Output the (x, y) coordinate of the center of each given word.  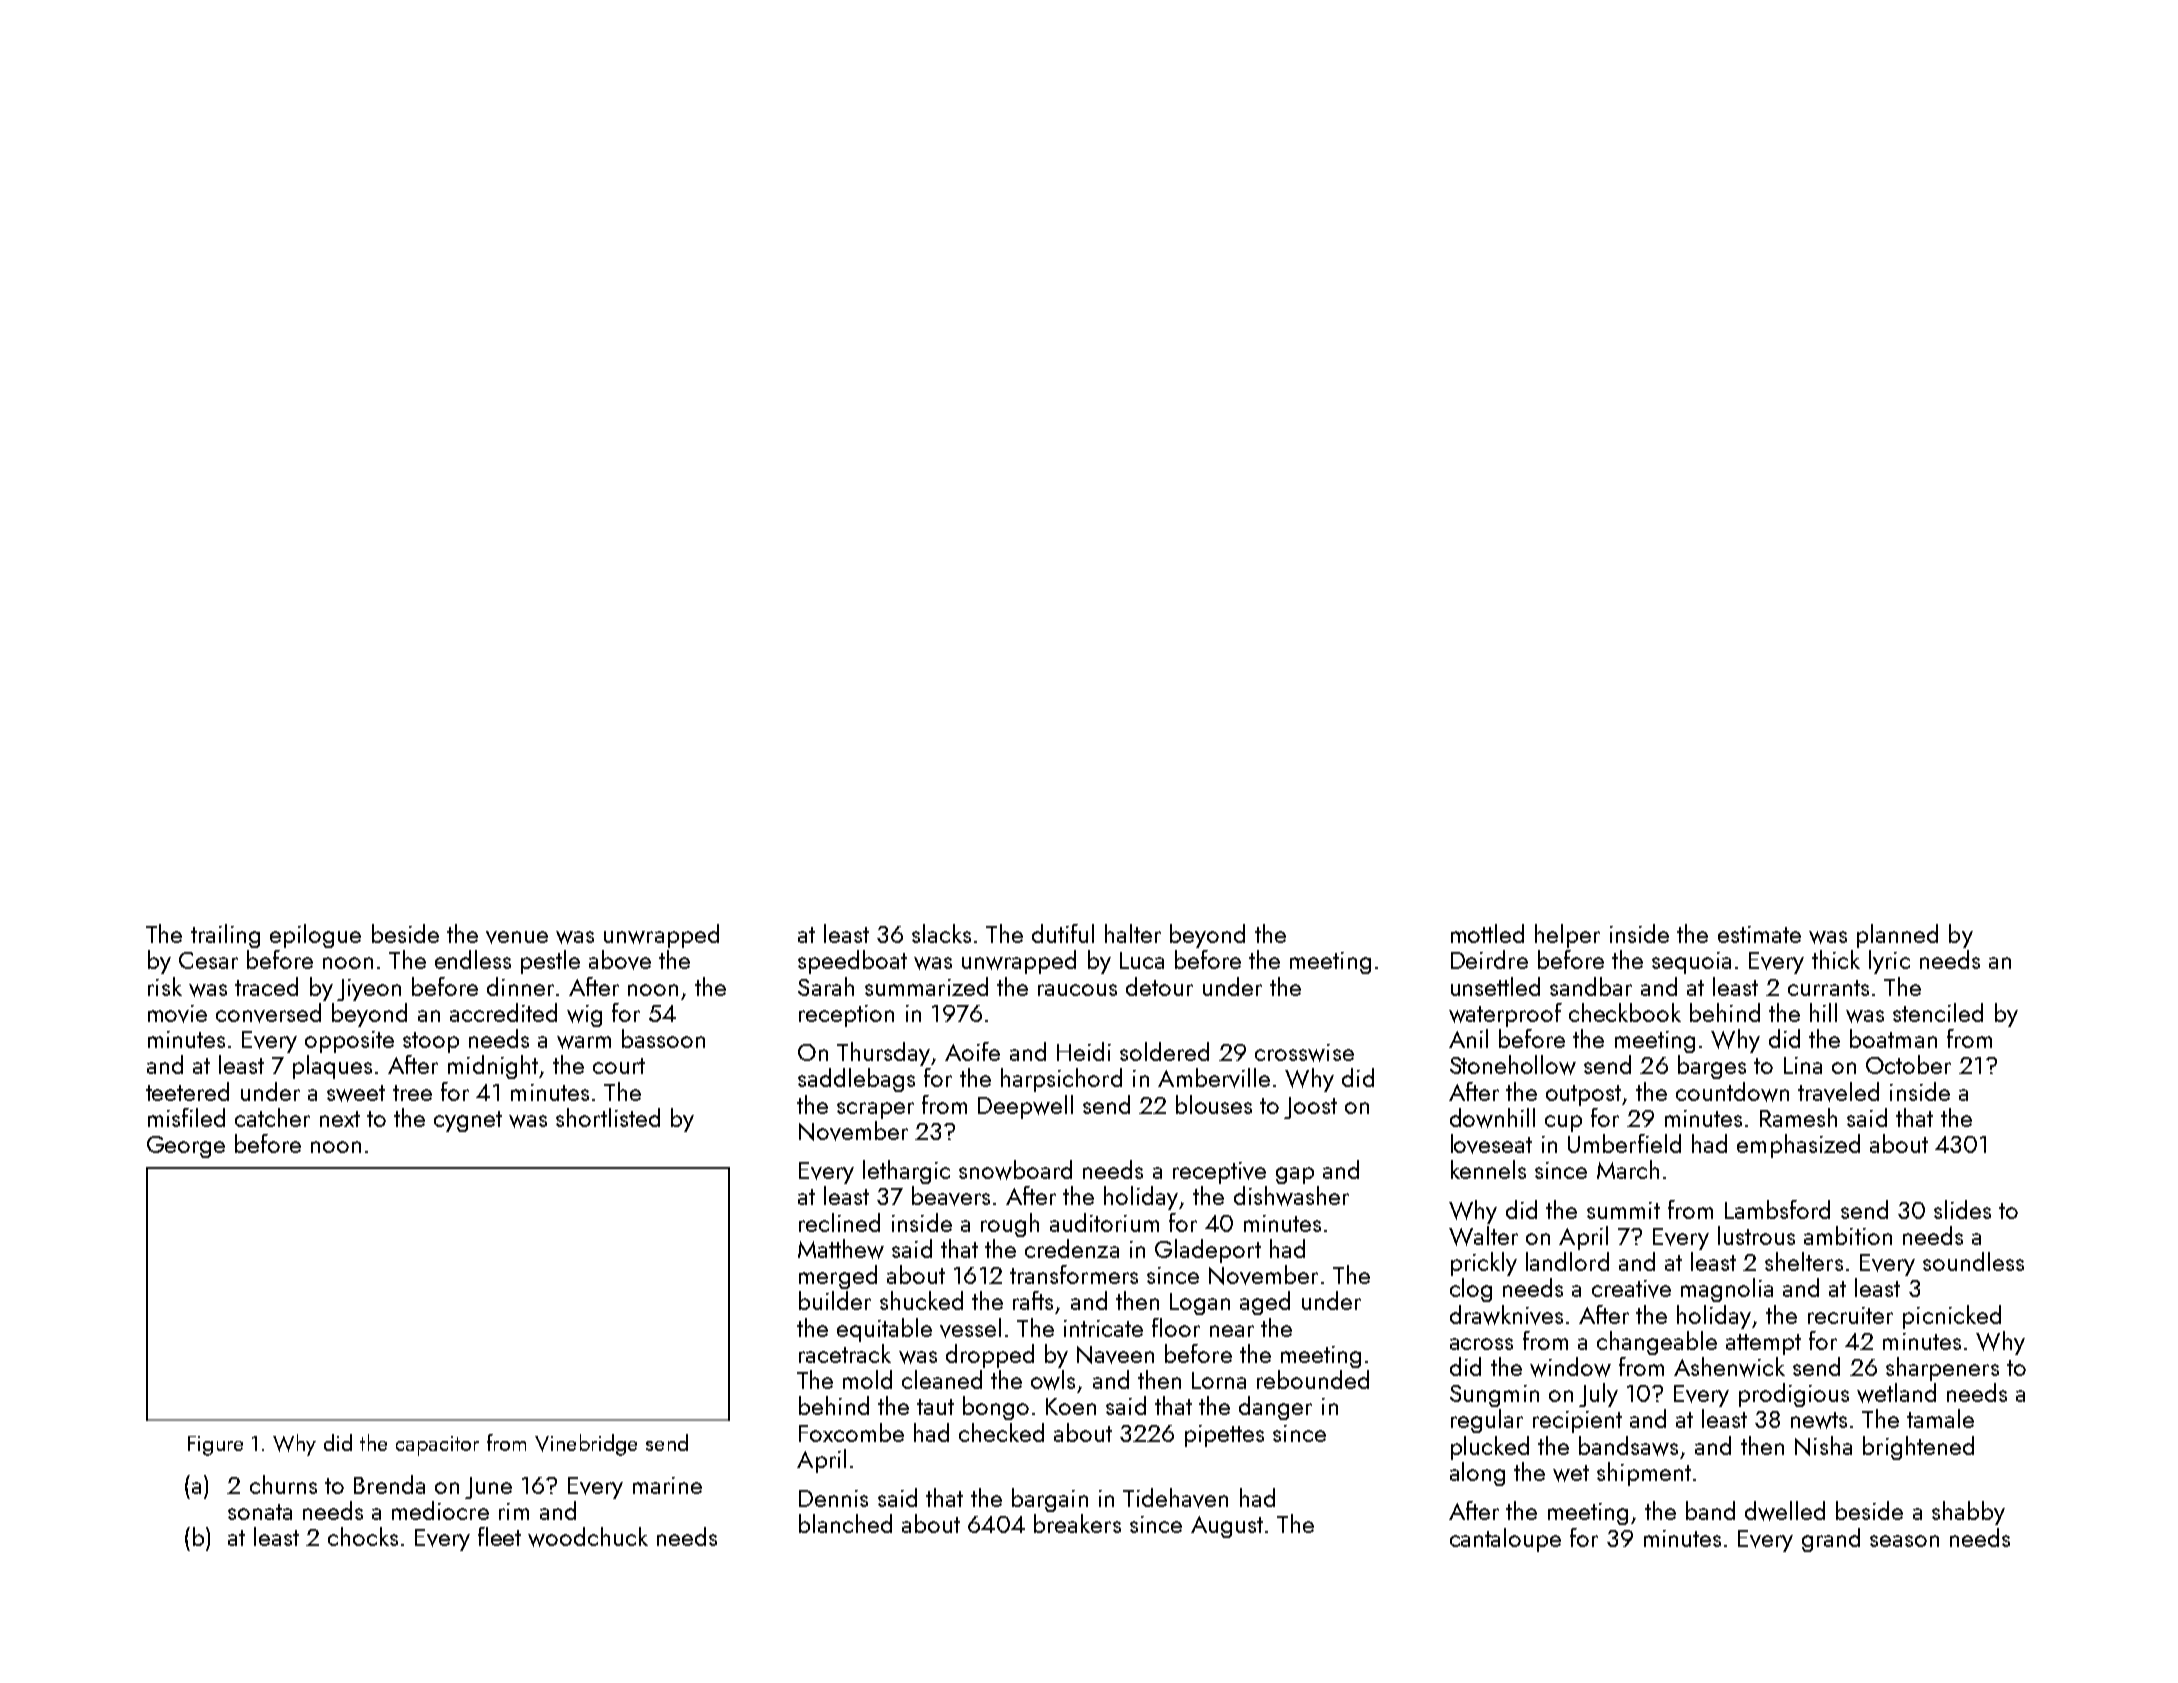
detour (1159, 986)
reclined (839, 1222)
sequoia (1691, 963)
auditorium (1104, 1222)
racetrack (845, 1353)
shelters (1804, 1261)
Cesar (208, 960)
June (488, 1488)
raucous (1077, 990)
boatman (1893, 1038)
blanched (845, 1523)
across (1481, 1344)
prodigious (1794, 1395)
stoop (431, 1042)
